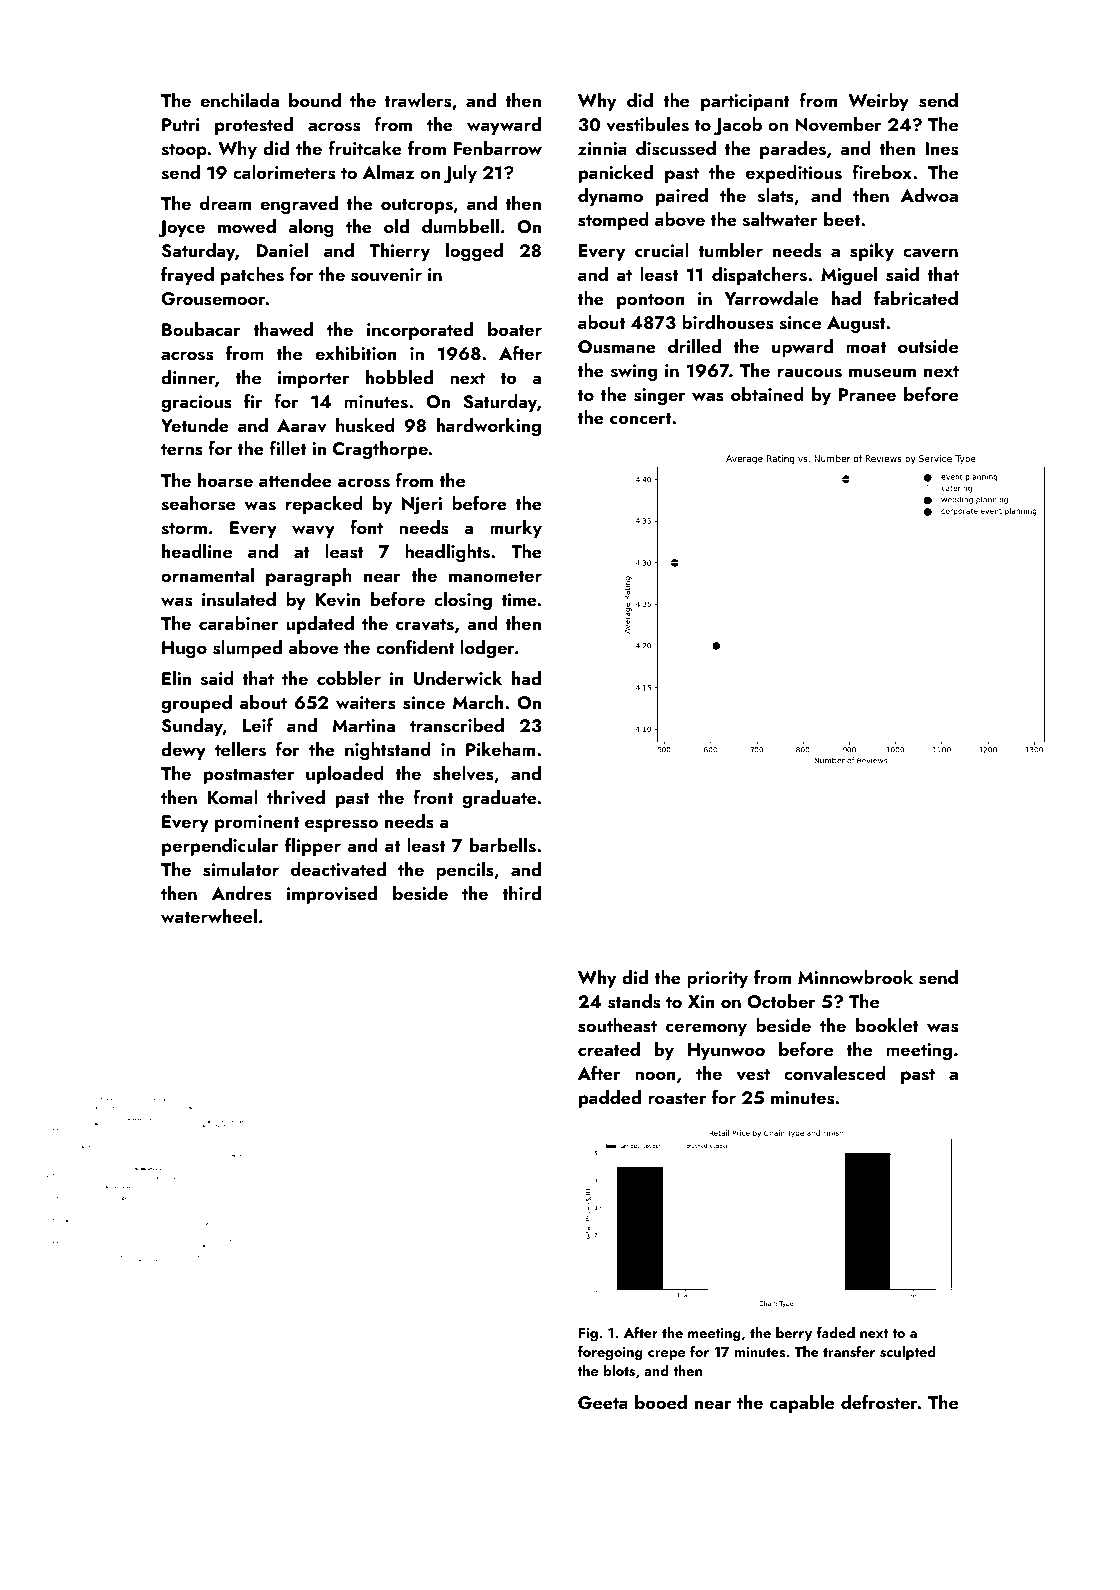  What do you see at coordinates (332, 895) in the image?
I see `improvised` at bounding box center [332, 895].
